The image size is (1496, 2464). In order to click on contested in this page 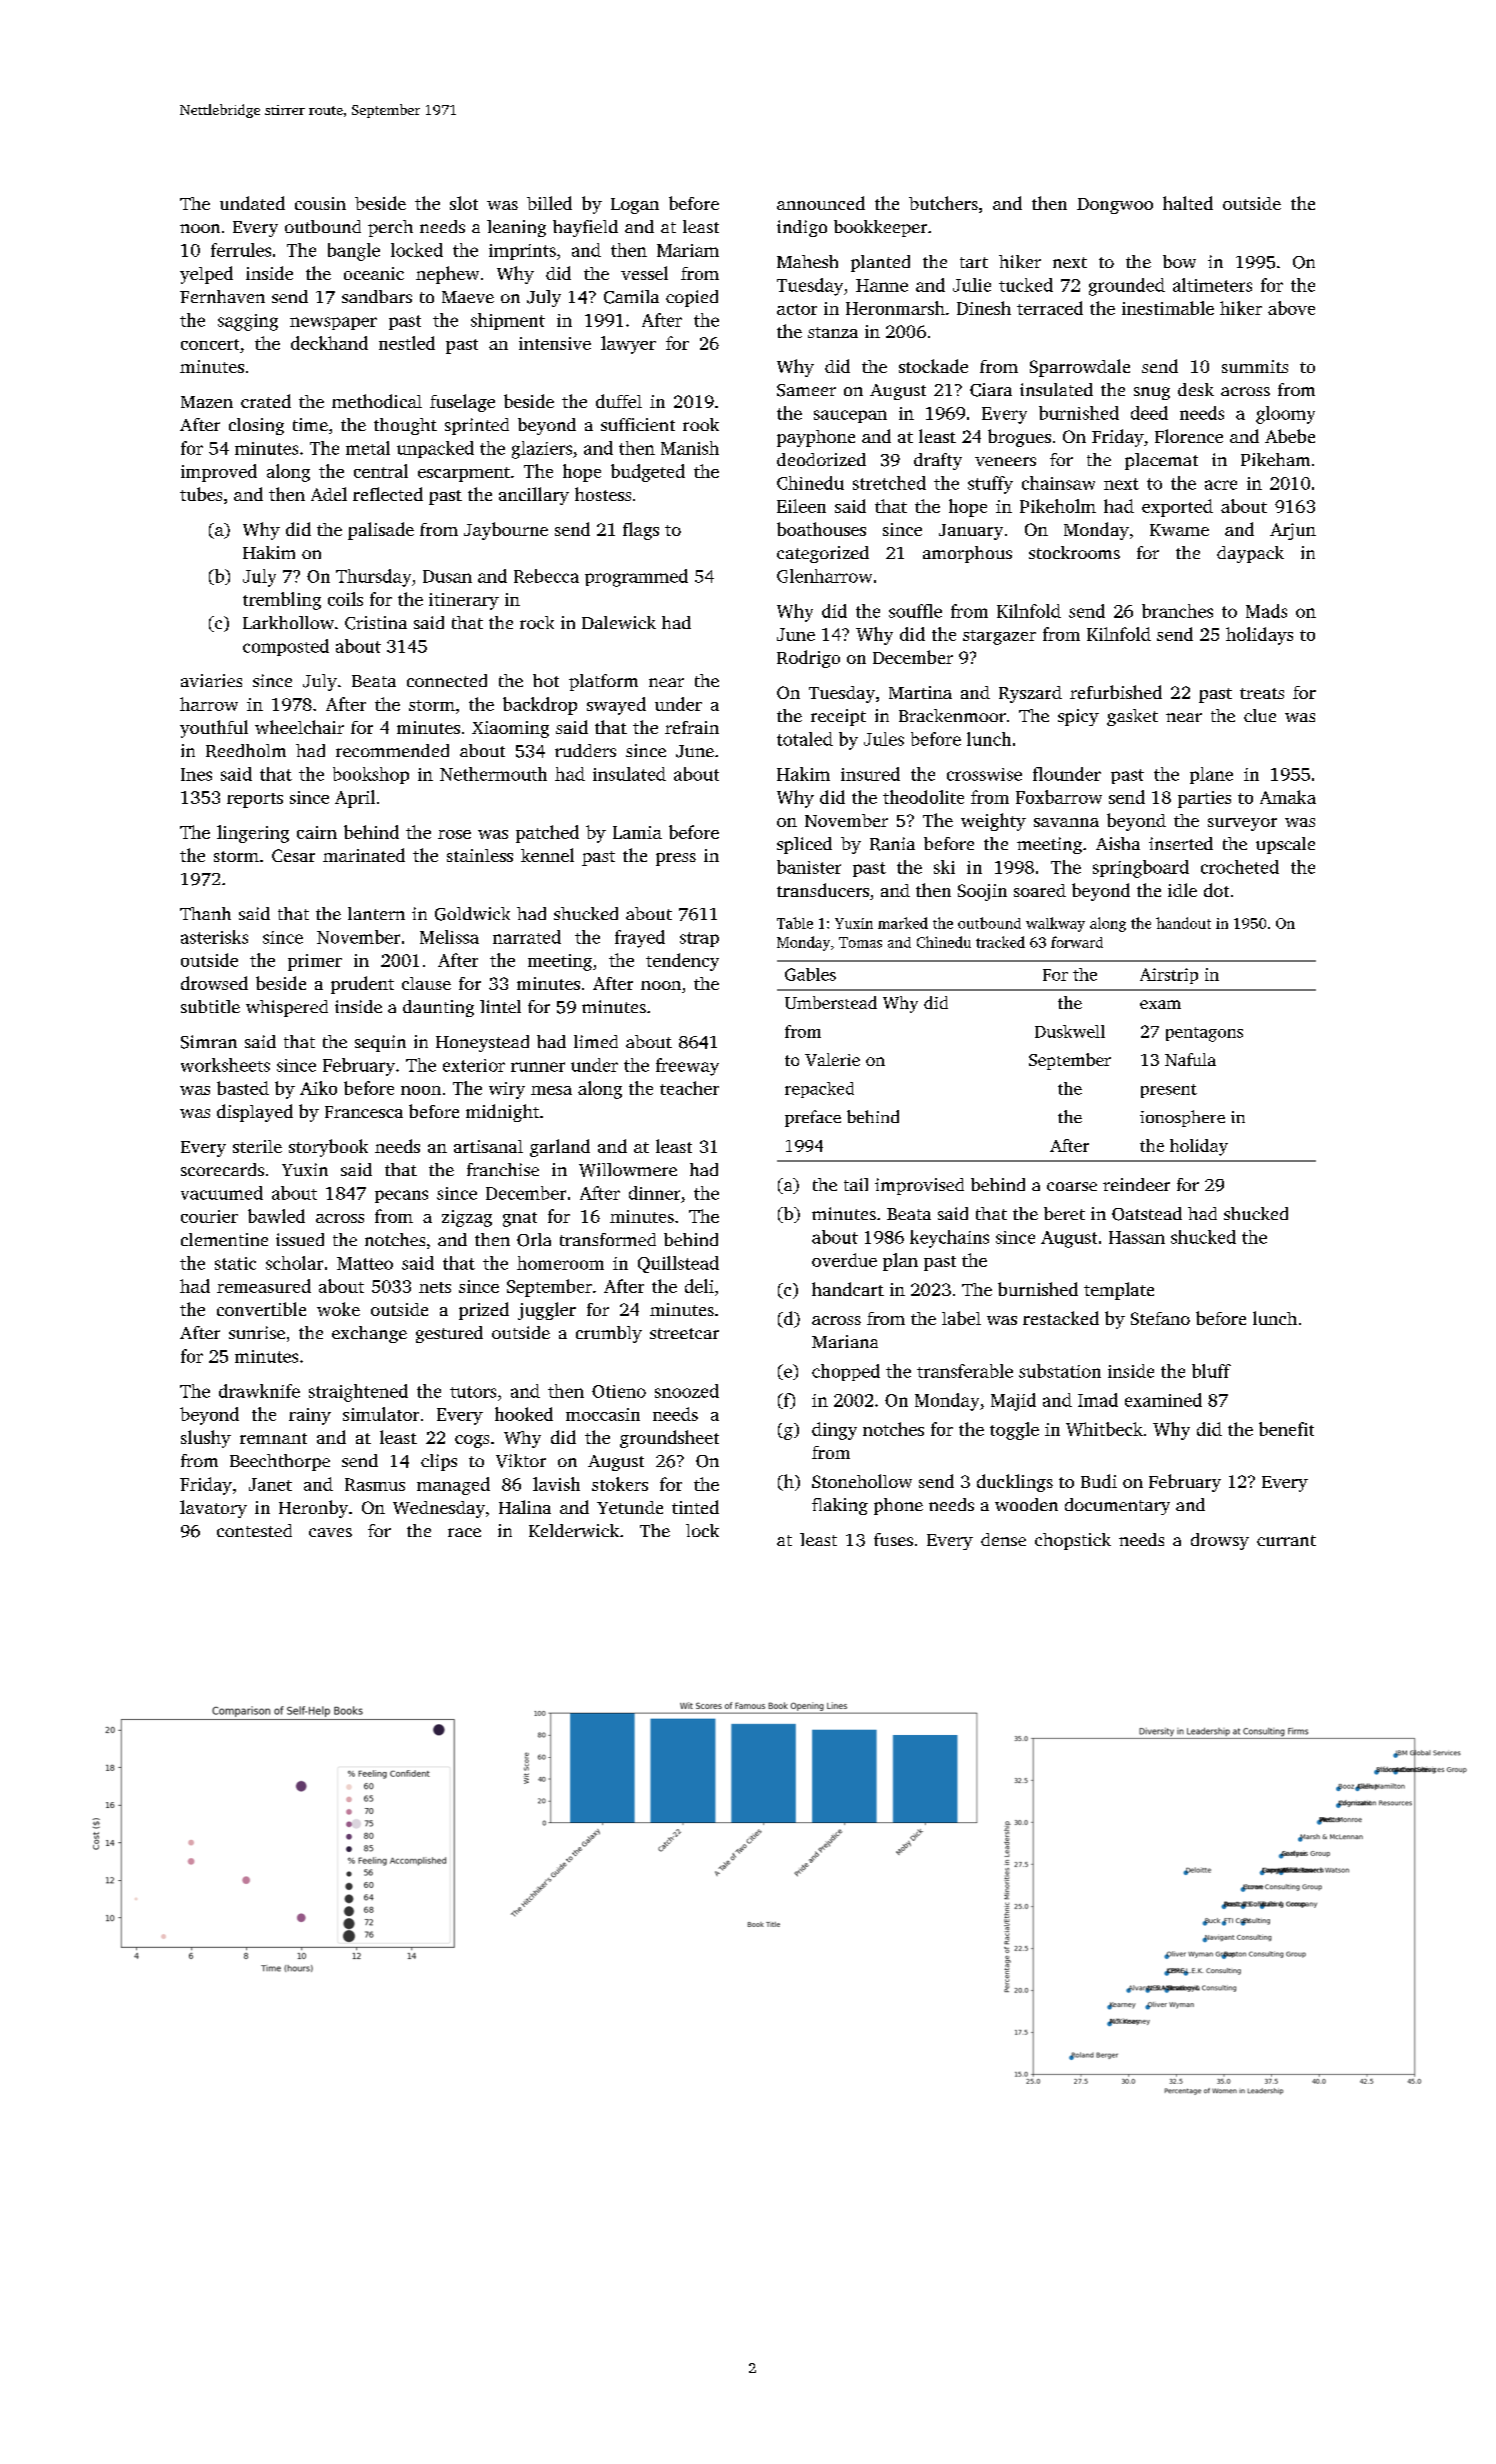, I will do `click(254, 1530)`.
